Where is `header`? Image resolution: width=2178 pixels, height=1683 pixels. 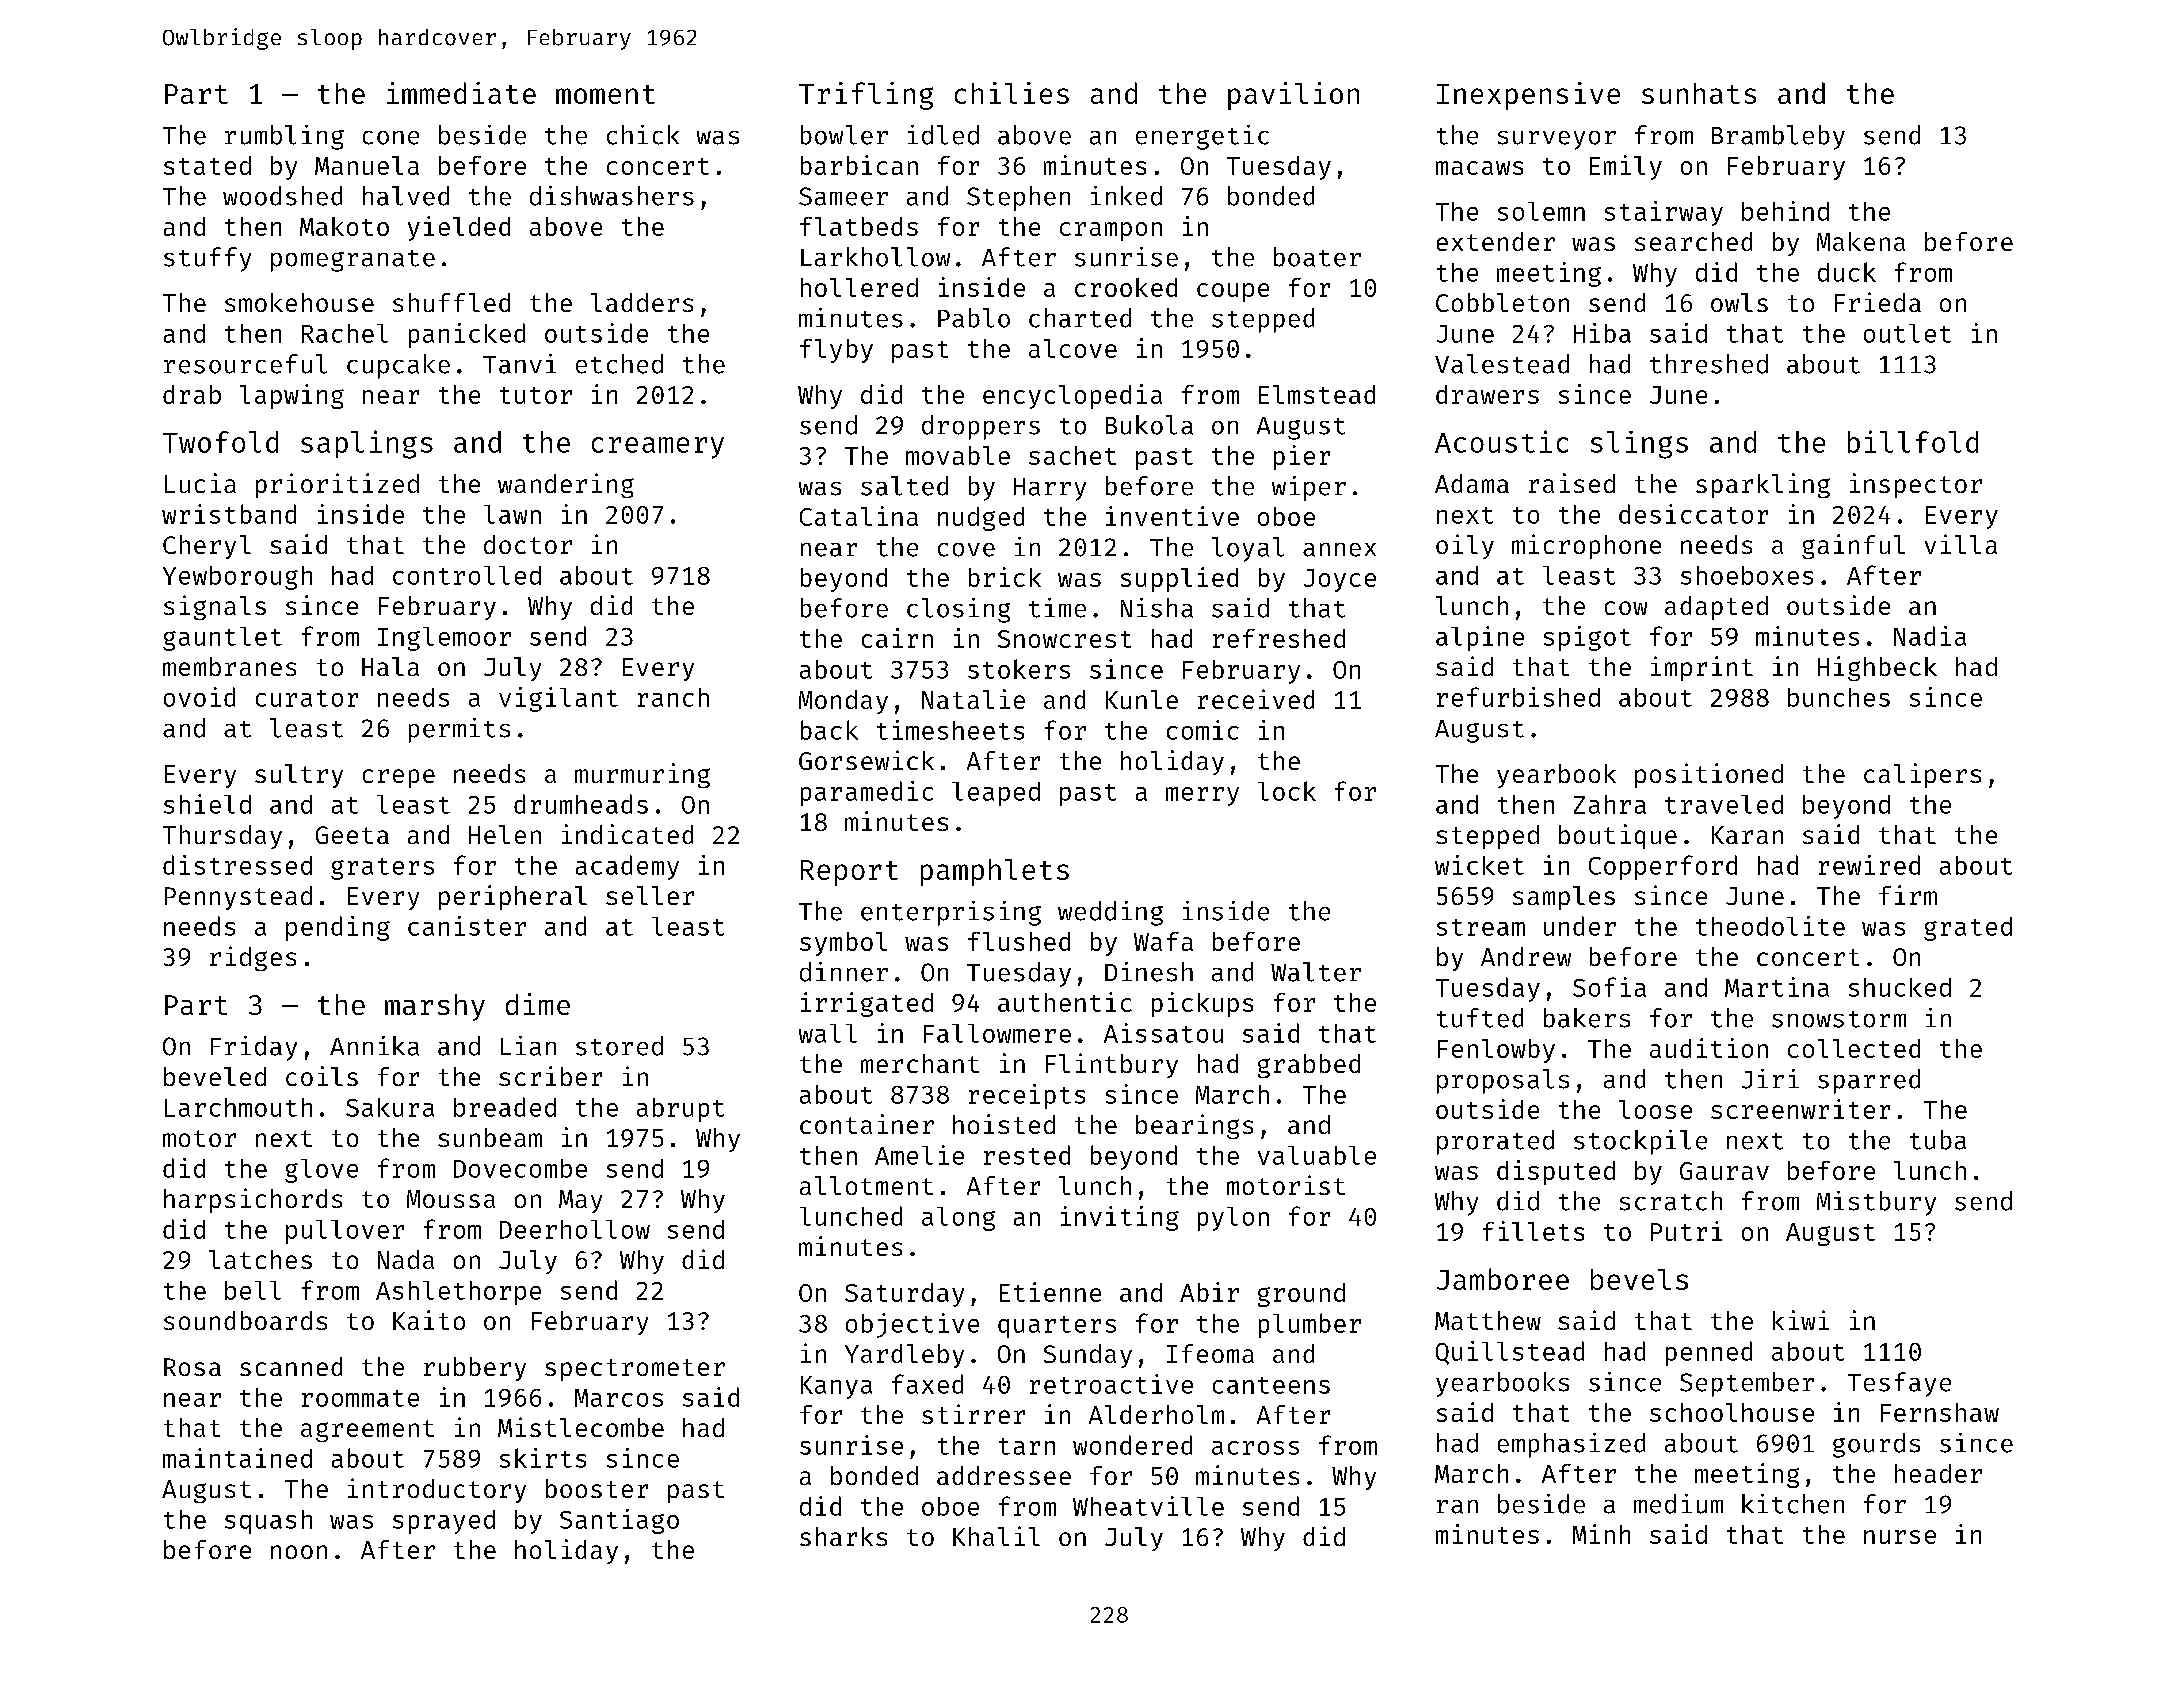
header is located at coordinates (1938, 1473).
